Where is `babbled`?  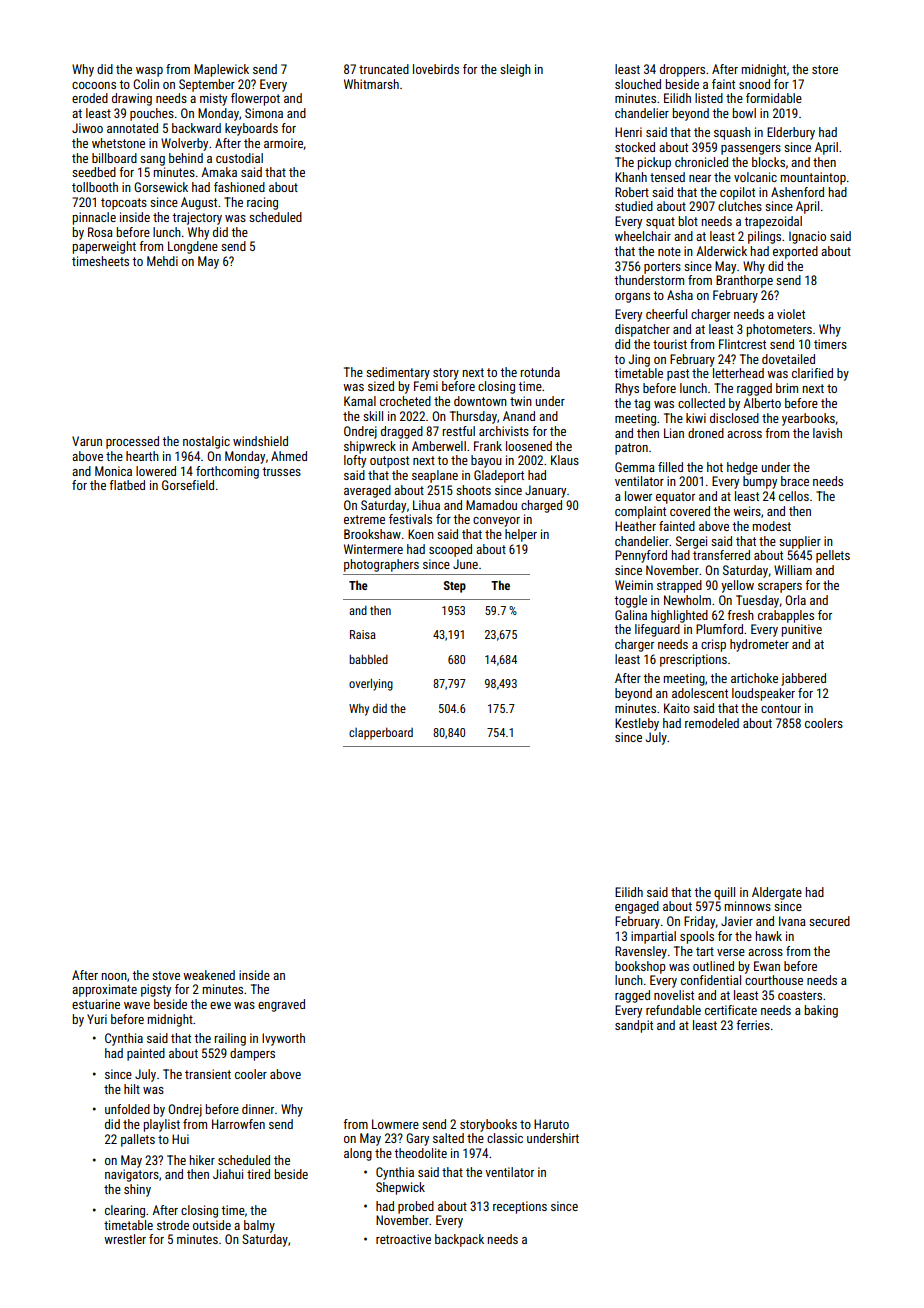
babbled is located at coordinates (368, 659).
